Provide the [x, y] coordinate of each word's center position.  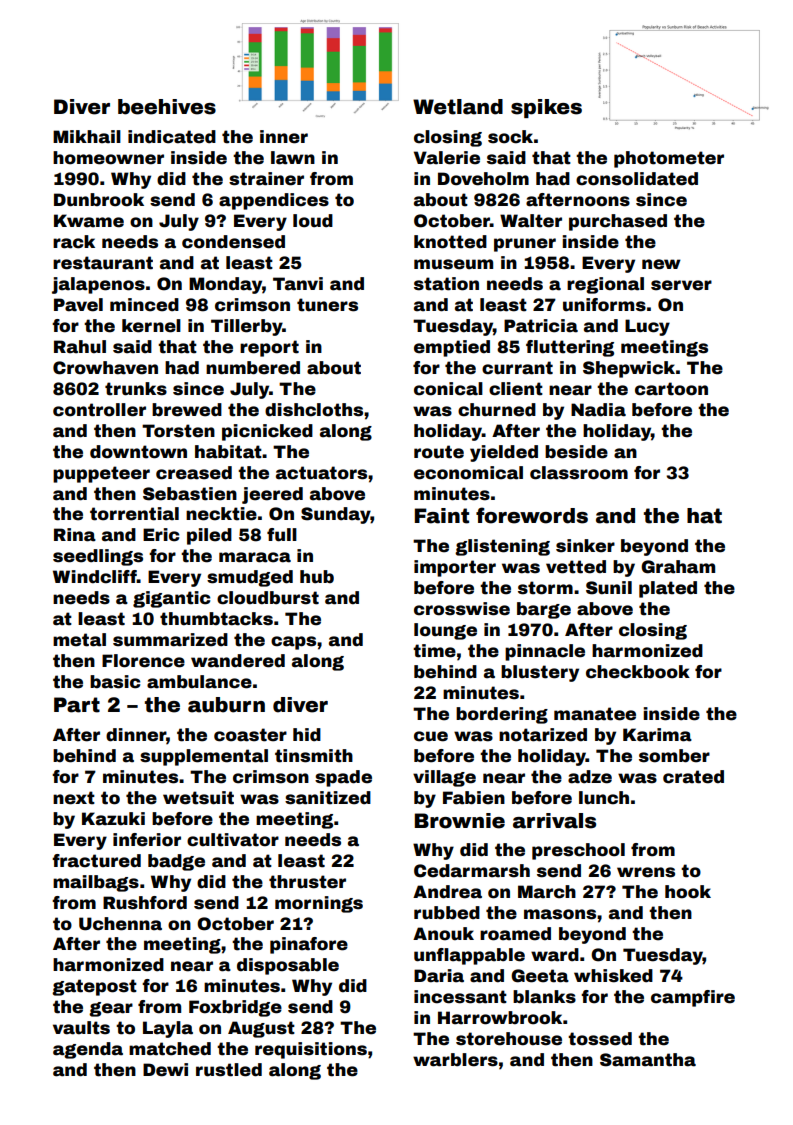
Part [77, 705]
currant [517, 368]
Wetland [458, 107]
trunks [136, 389]
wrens [646, 872]
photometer [669, 159]
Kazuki [113, 819]
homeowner [108, 158]
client [516, 389]
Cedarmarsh [472, 871]
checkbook [638, 672]
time [434, 651]
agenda [88, 1050]
